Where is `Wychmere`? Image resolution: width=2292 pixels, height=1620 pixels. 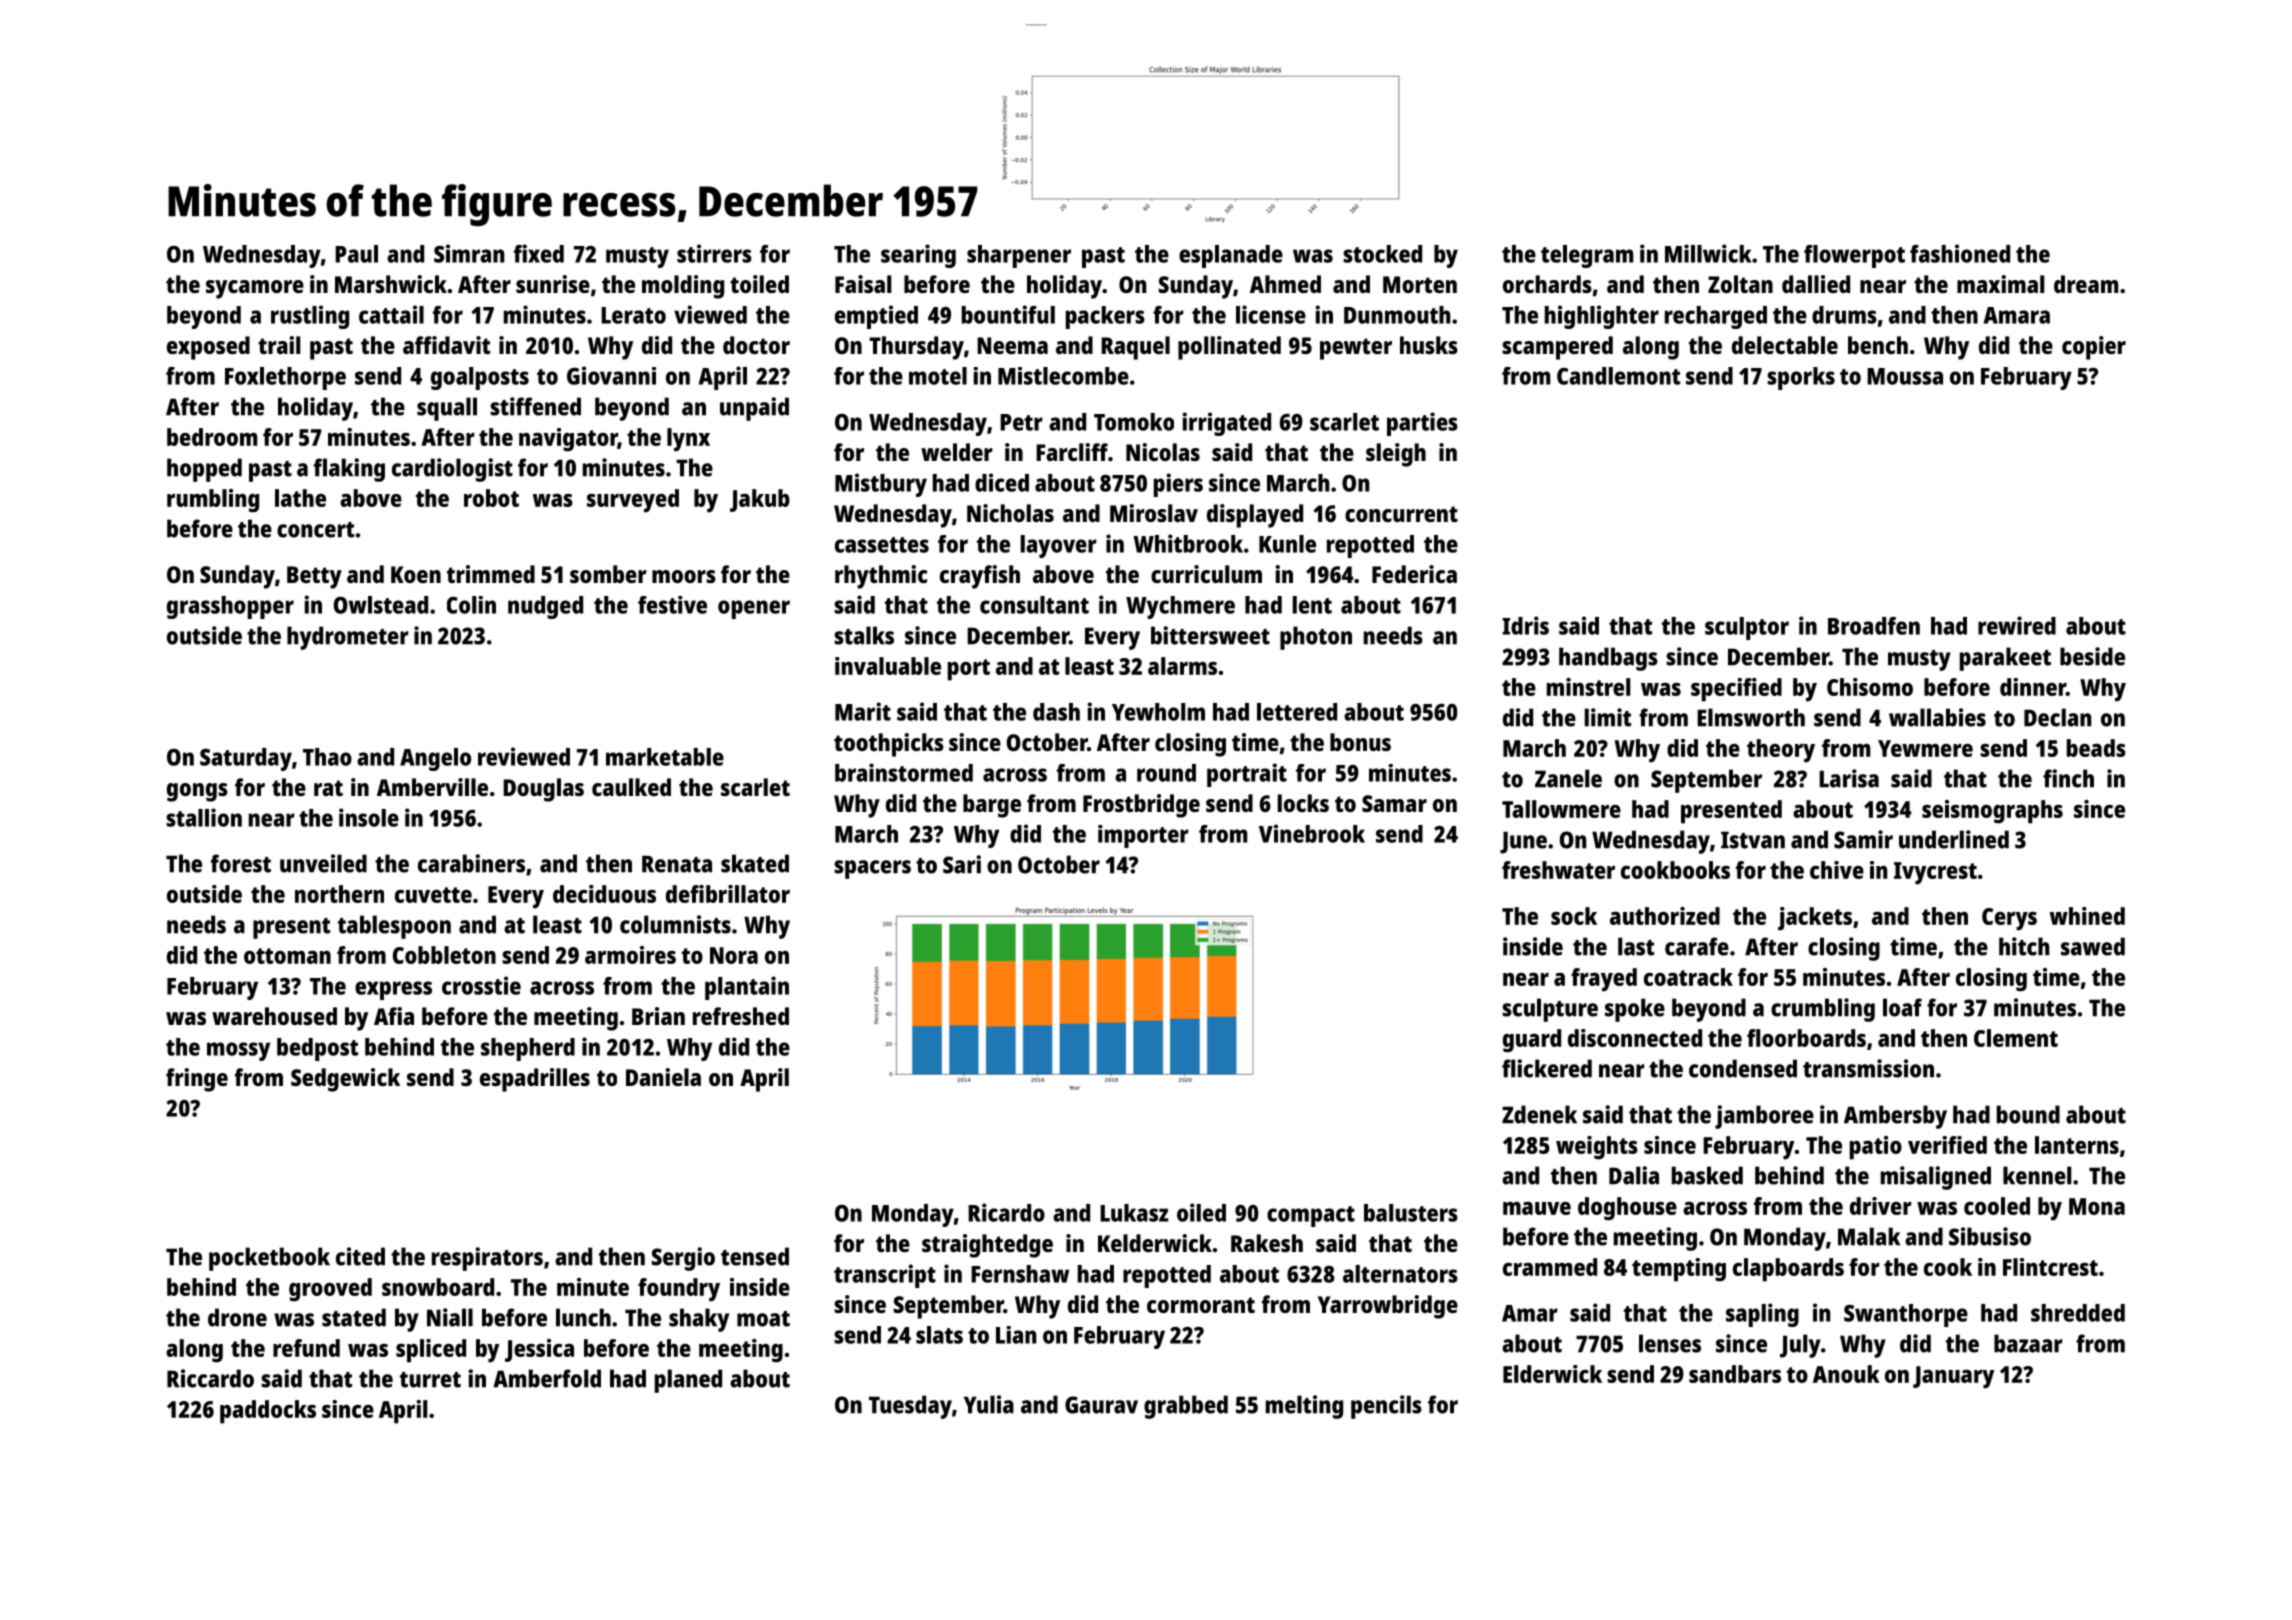
Wychmere is located at coordinates (1180, 607).
